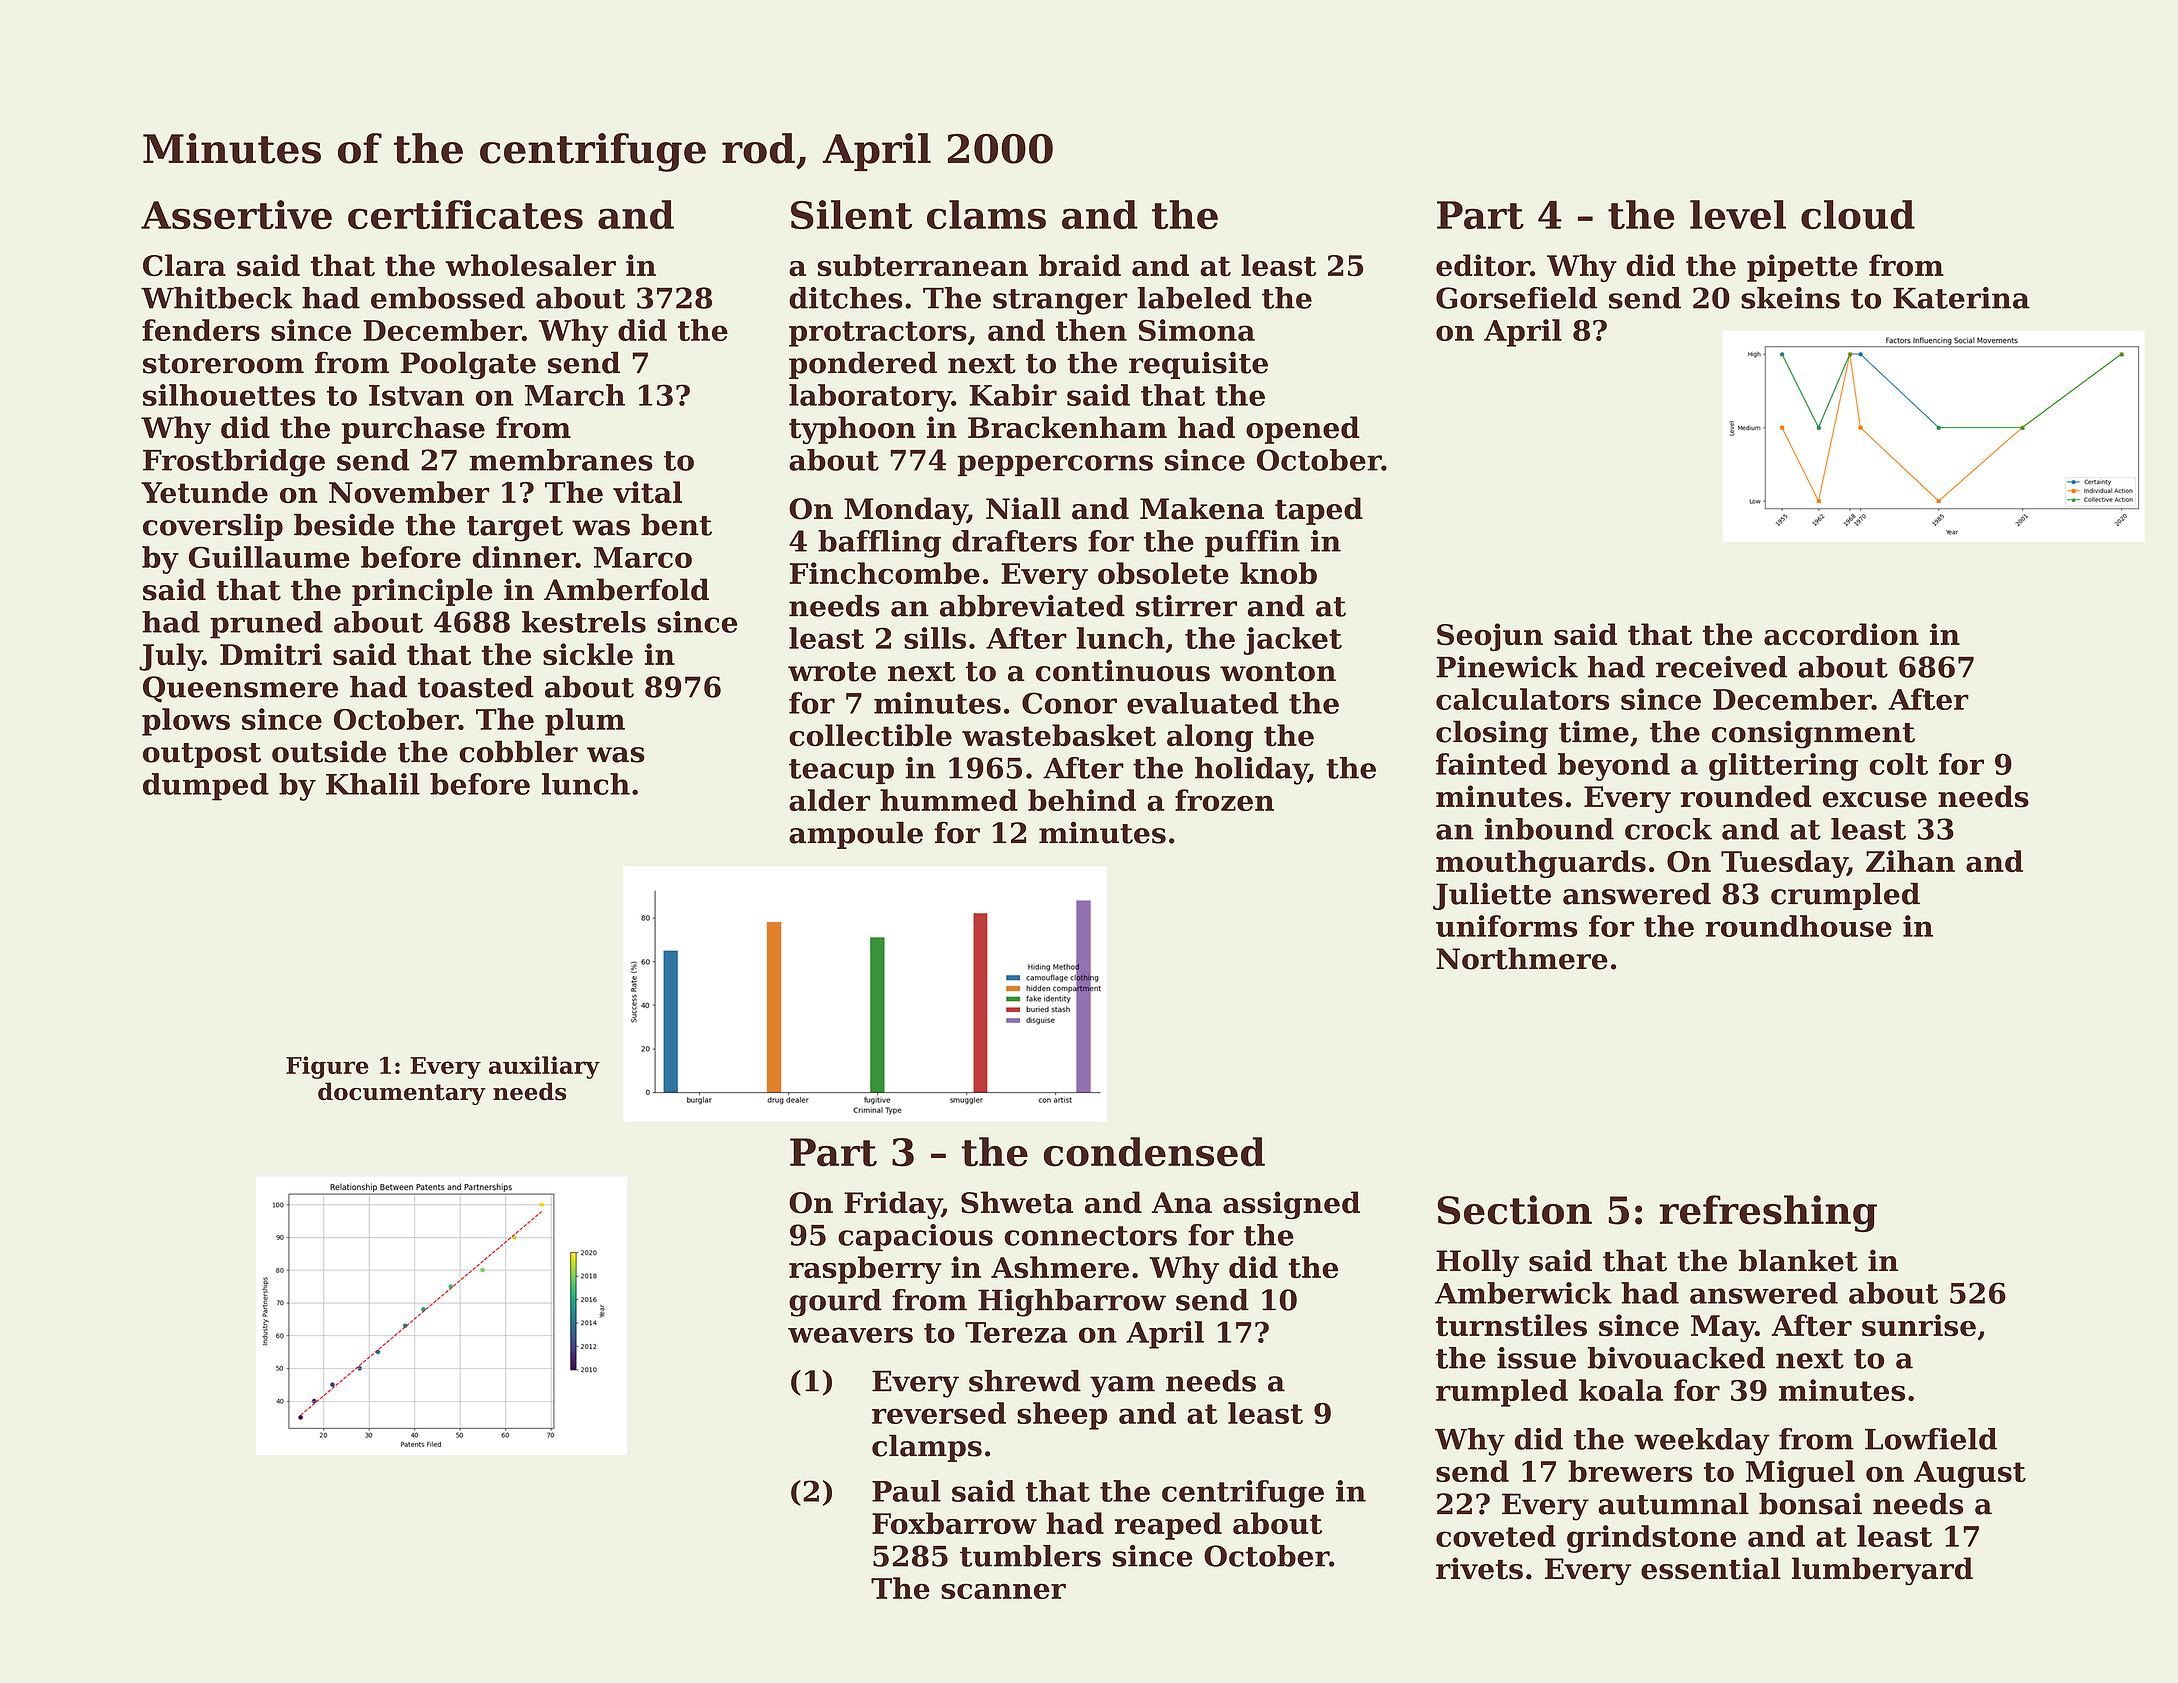 Image resolution: width=2178 pixels, height=1683 pixels. What do you see at coordinates (1163, 573) in the screenshot?
I see `obsolete` at bounding box center [1163, 573].
